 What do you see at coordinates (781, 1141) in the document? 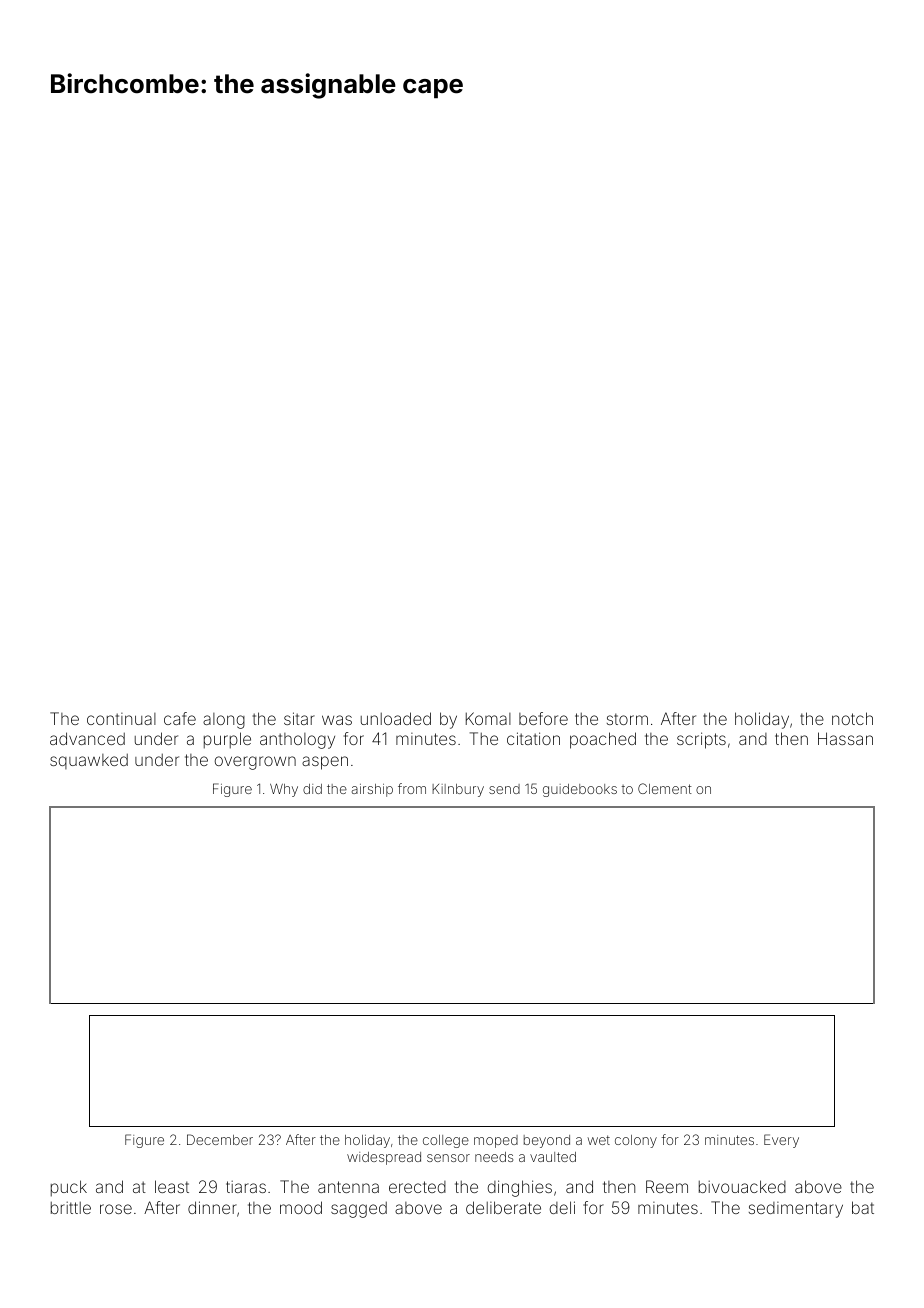
I see `Every` at bounding box center [781, 1141].
